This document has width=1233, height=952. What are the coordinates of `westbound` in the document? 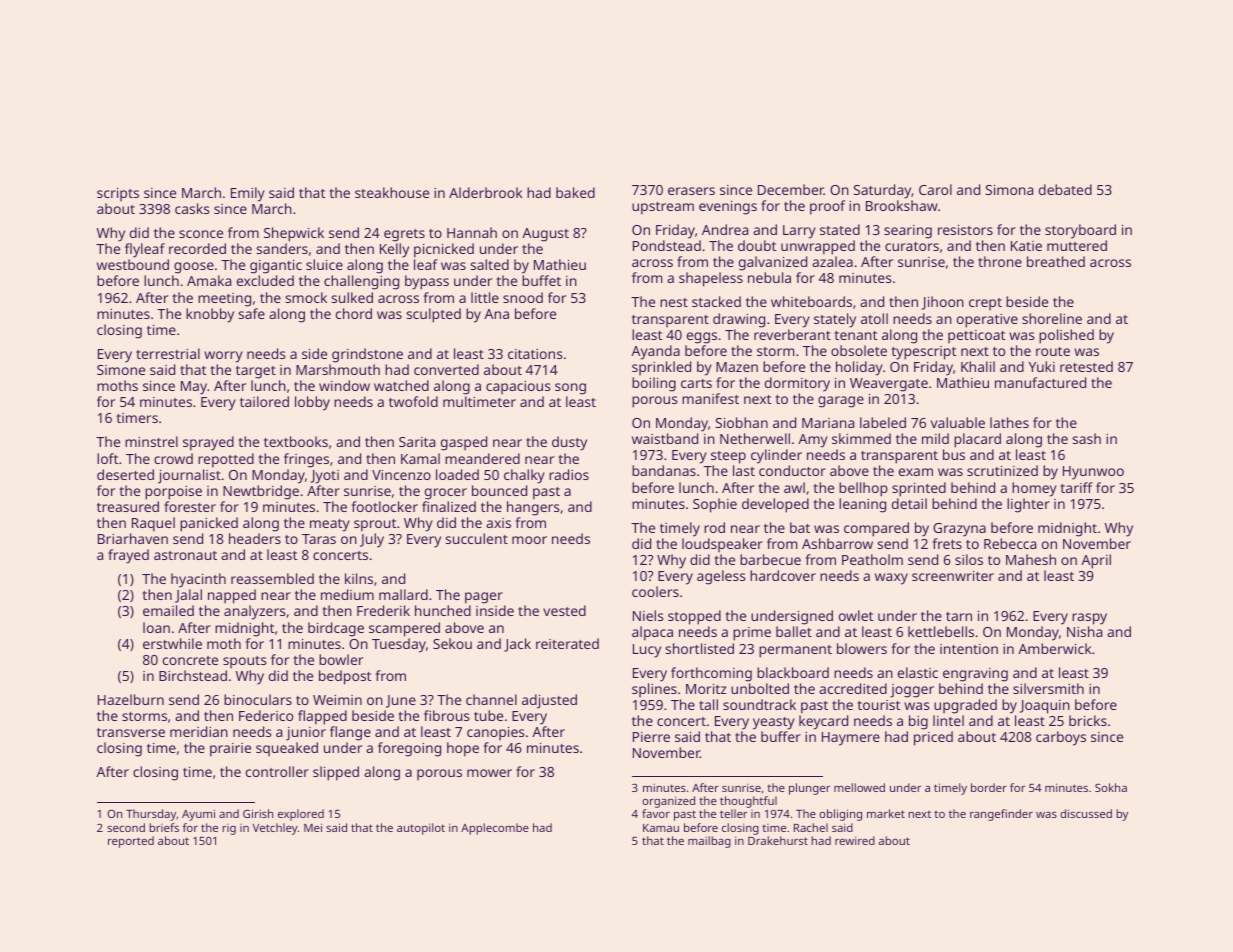 It's located at (133, 264).
